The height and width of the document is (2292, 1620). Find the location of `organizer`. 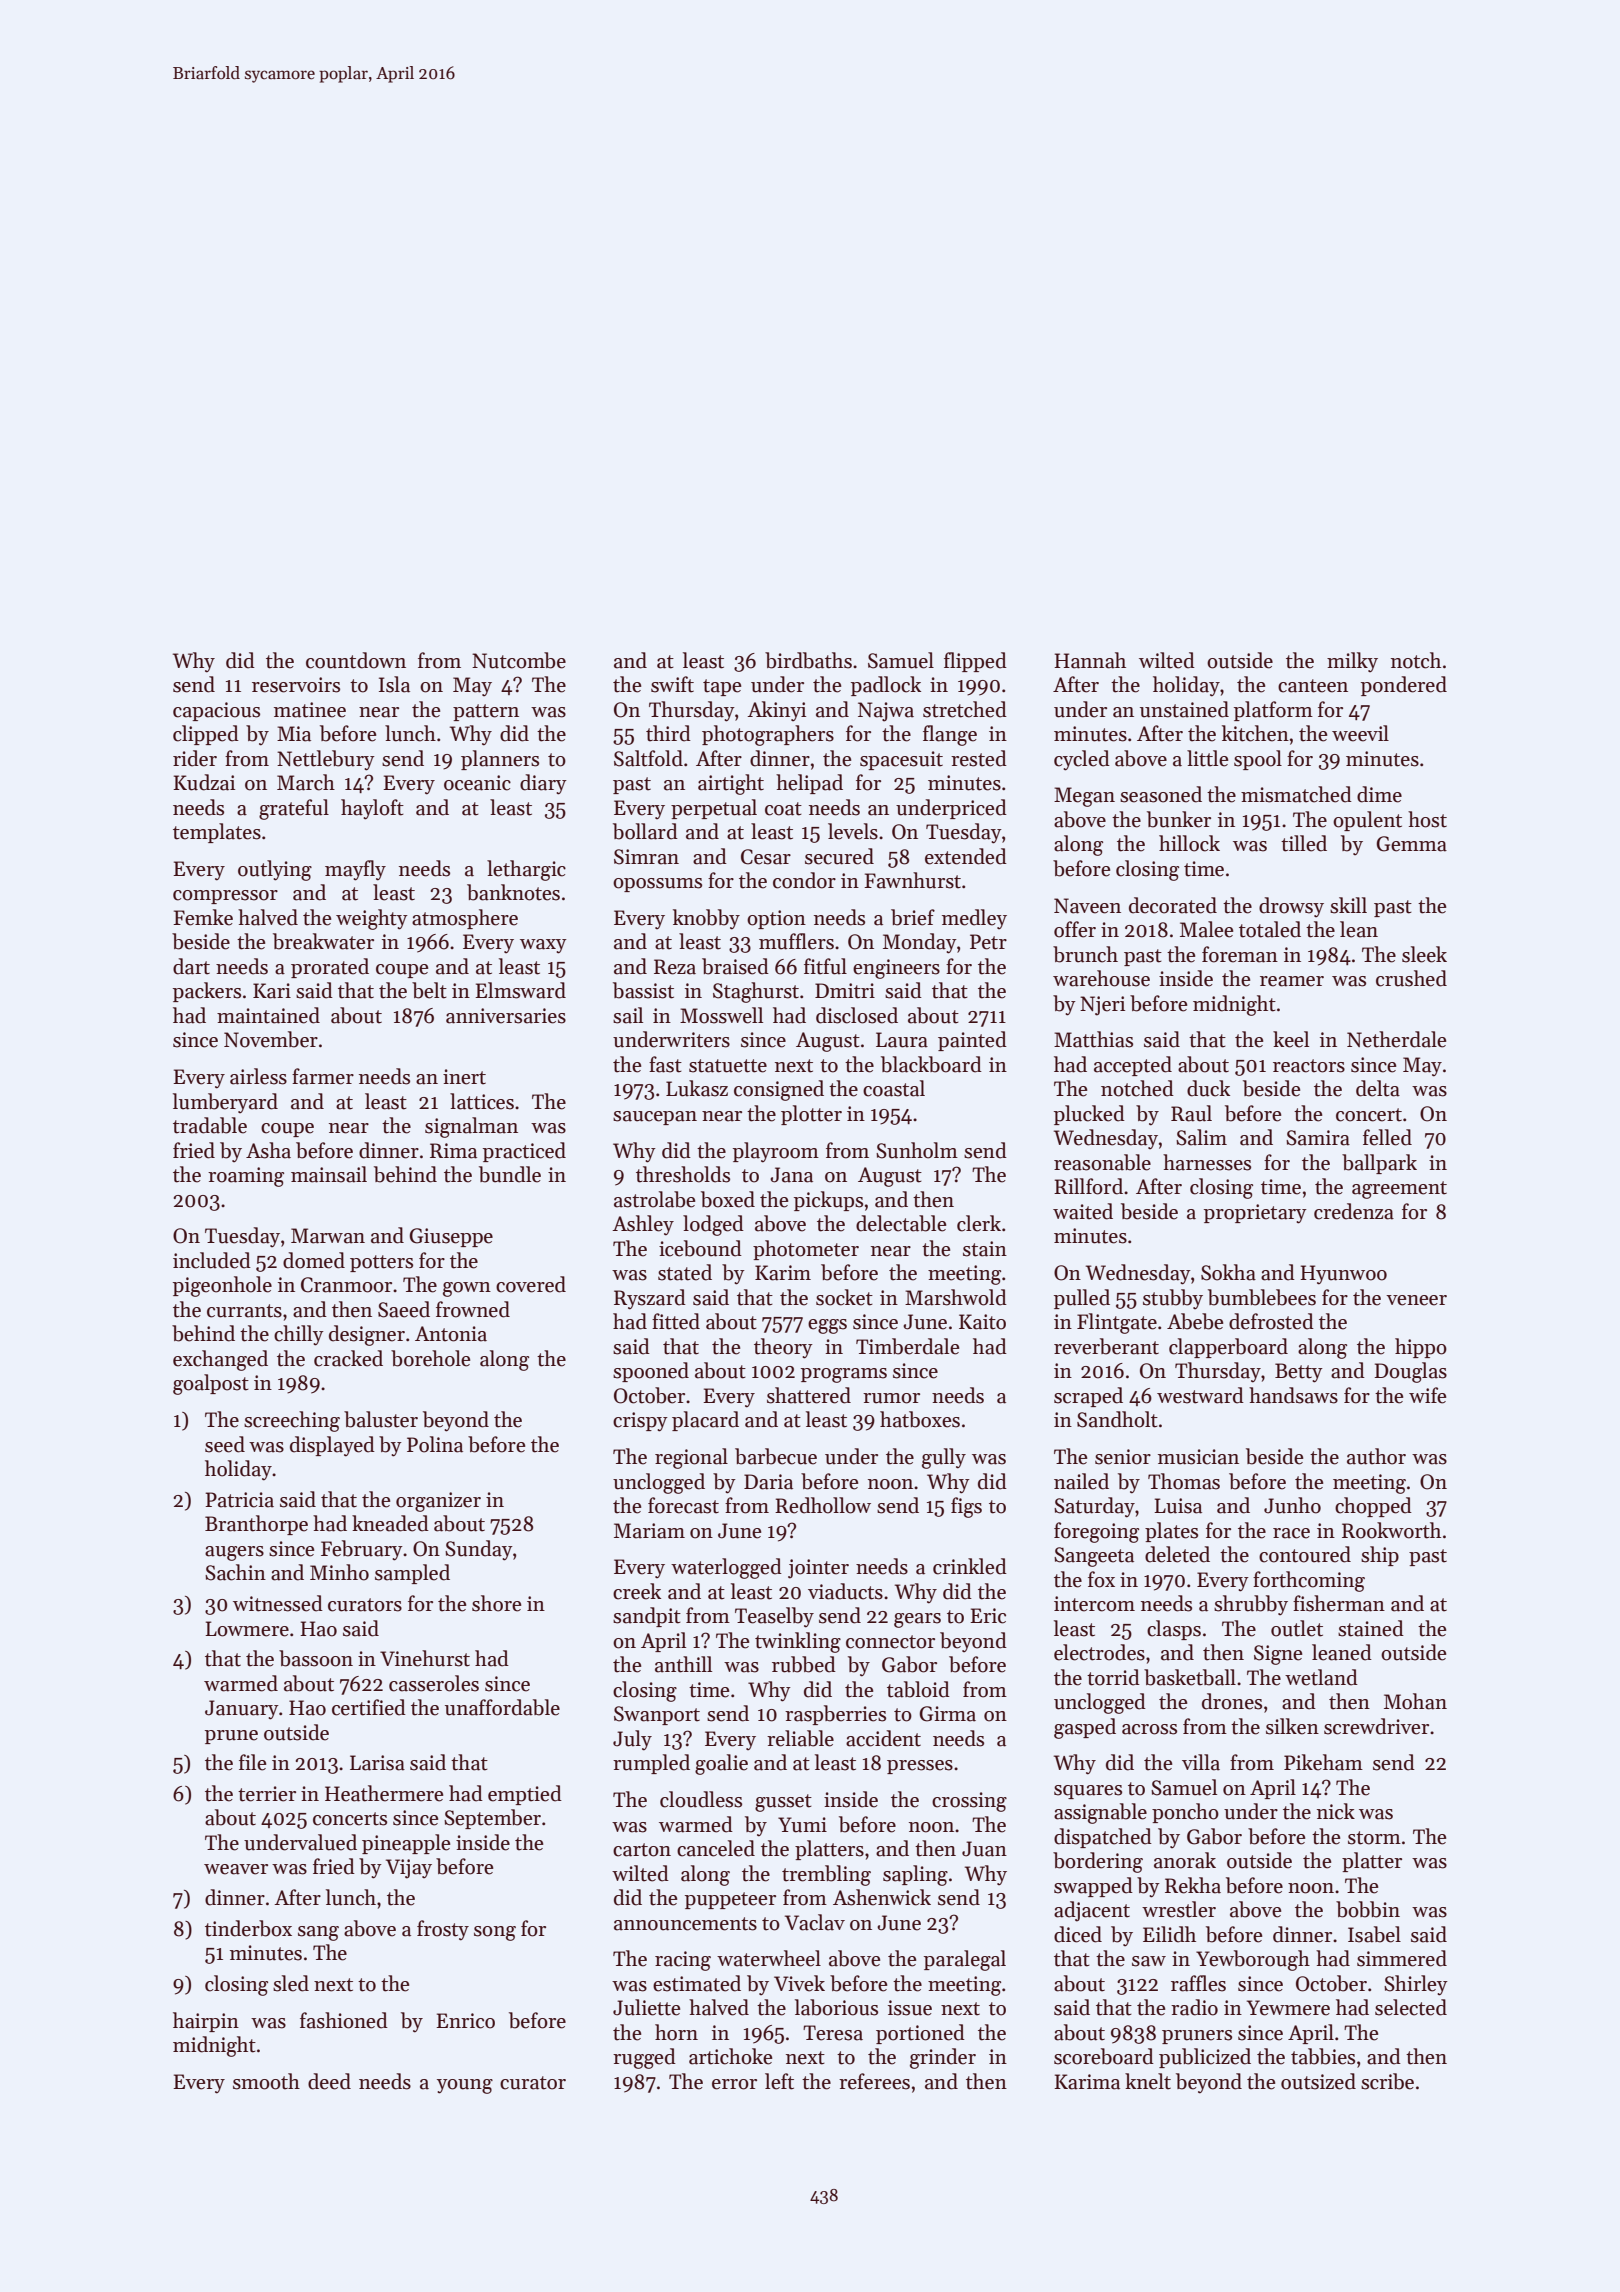

organizer is located at coordinates (438, 1502).
